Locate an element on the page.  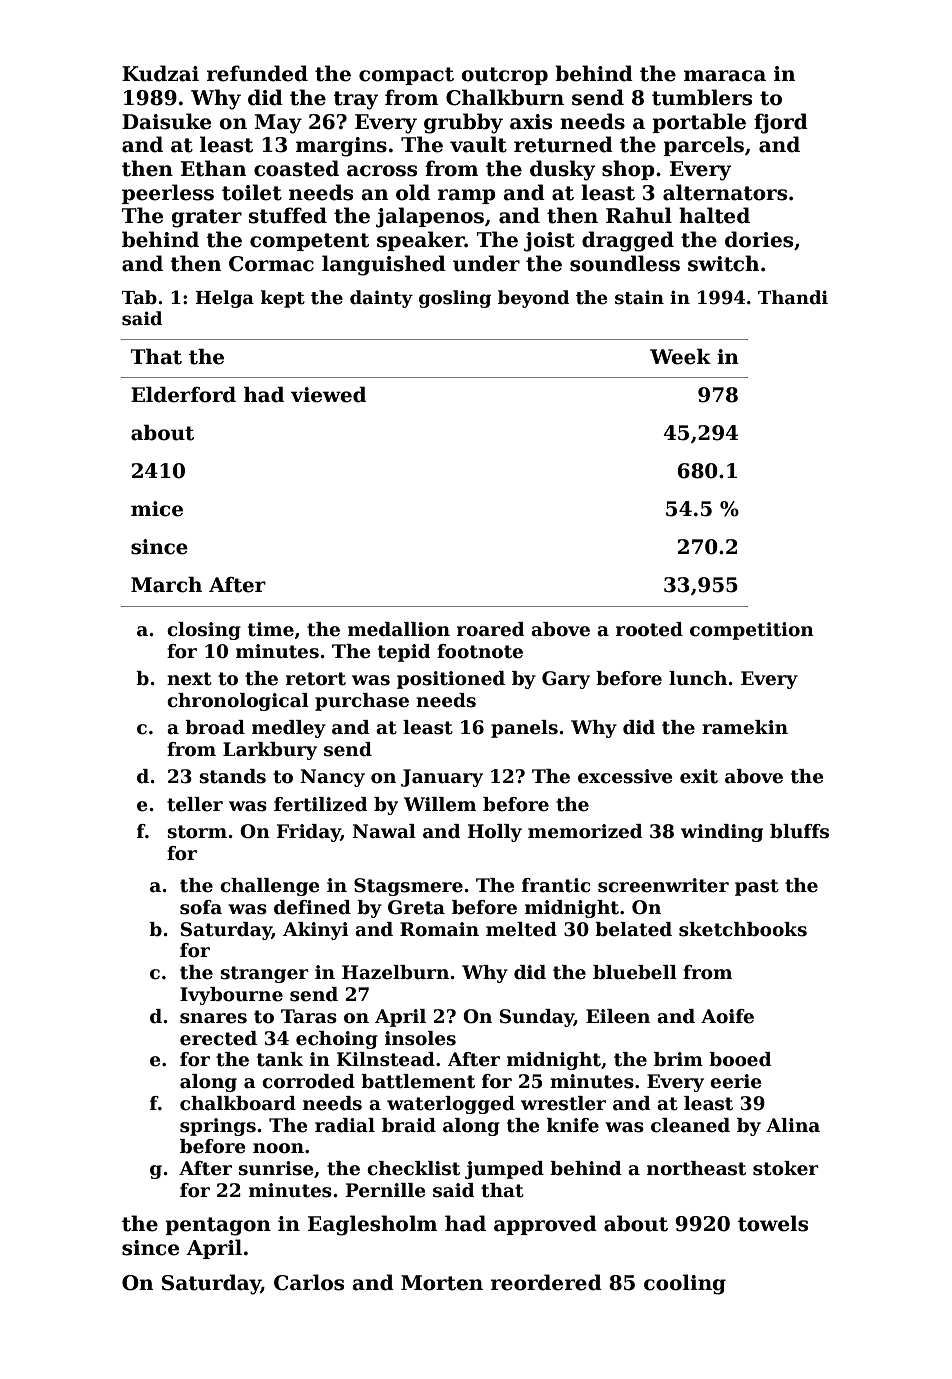
maraca is located at coordinates (725, 76).
